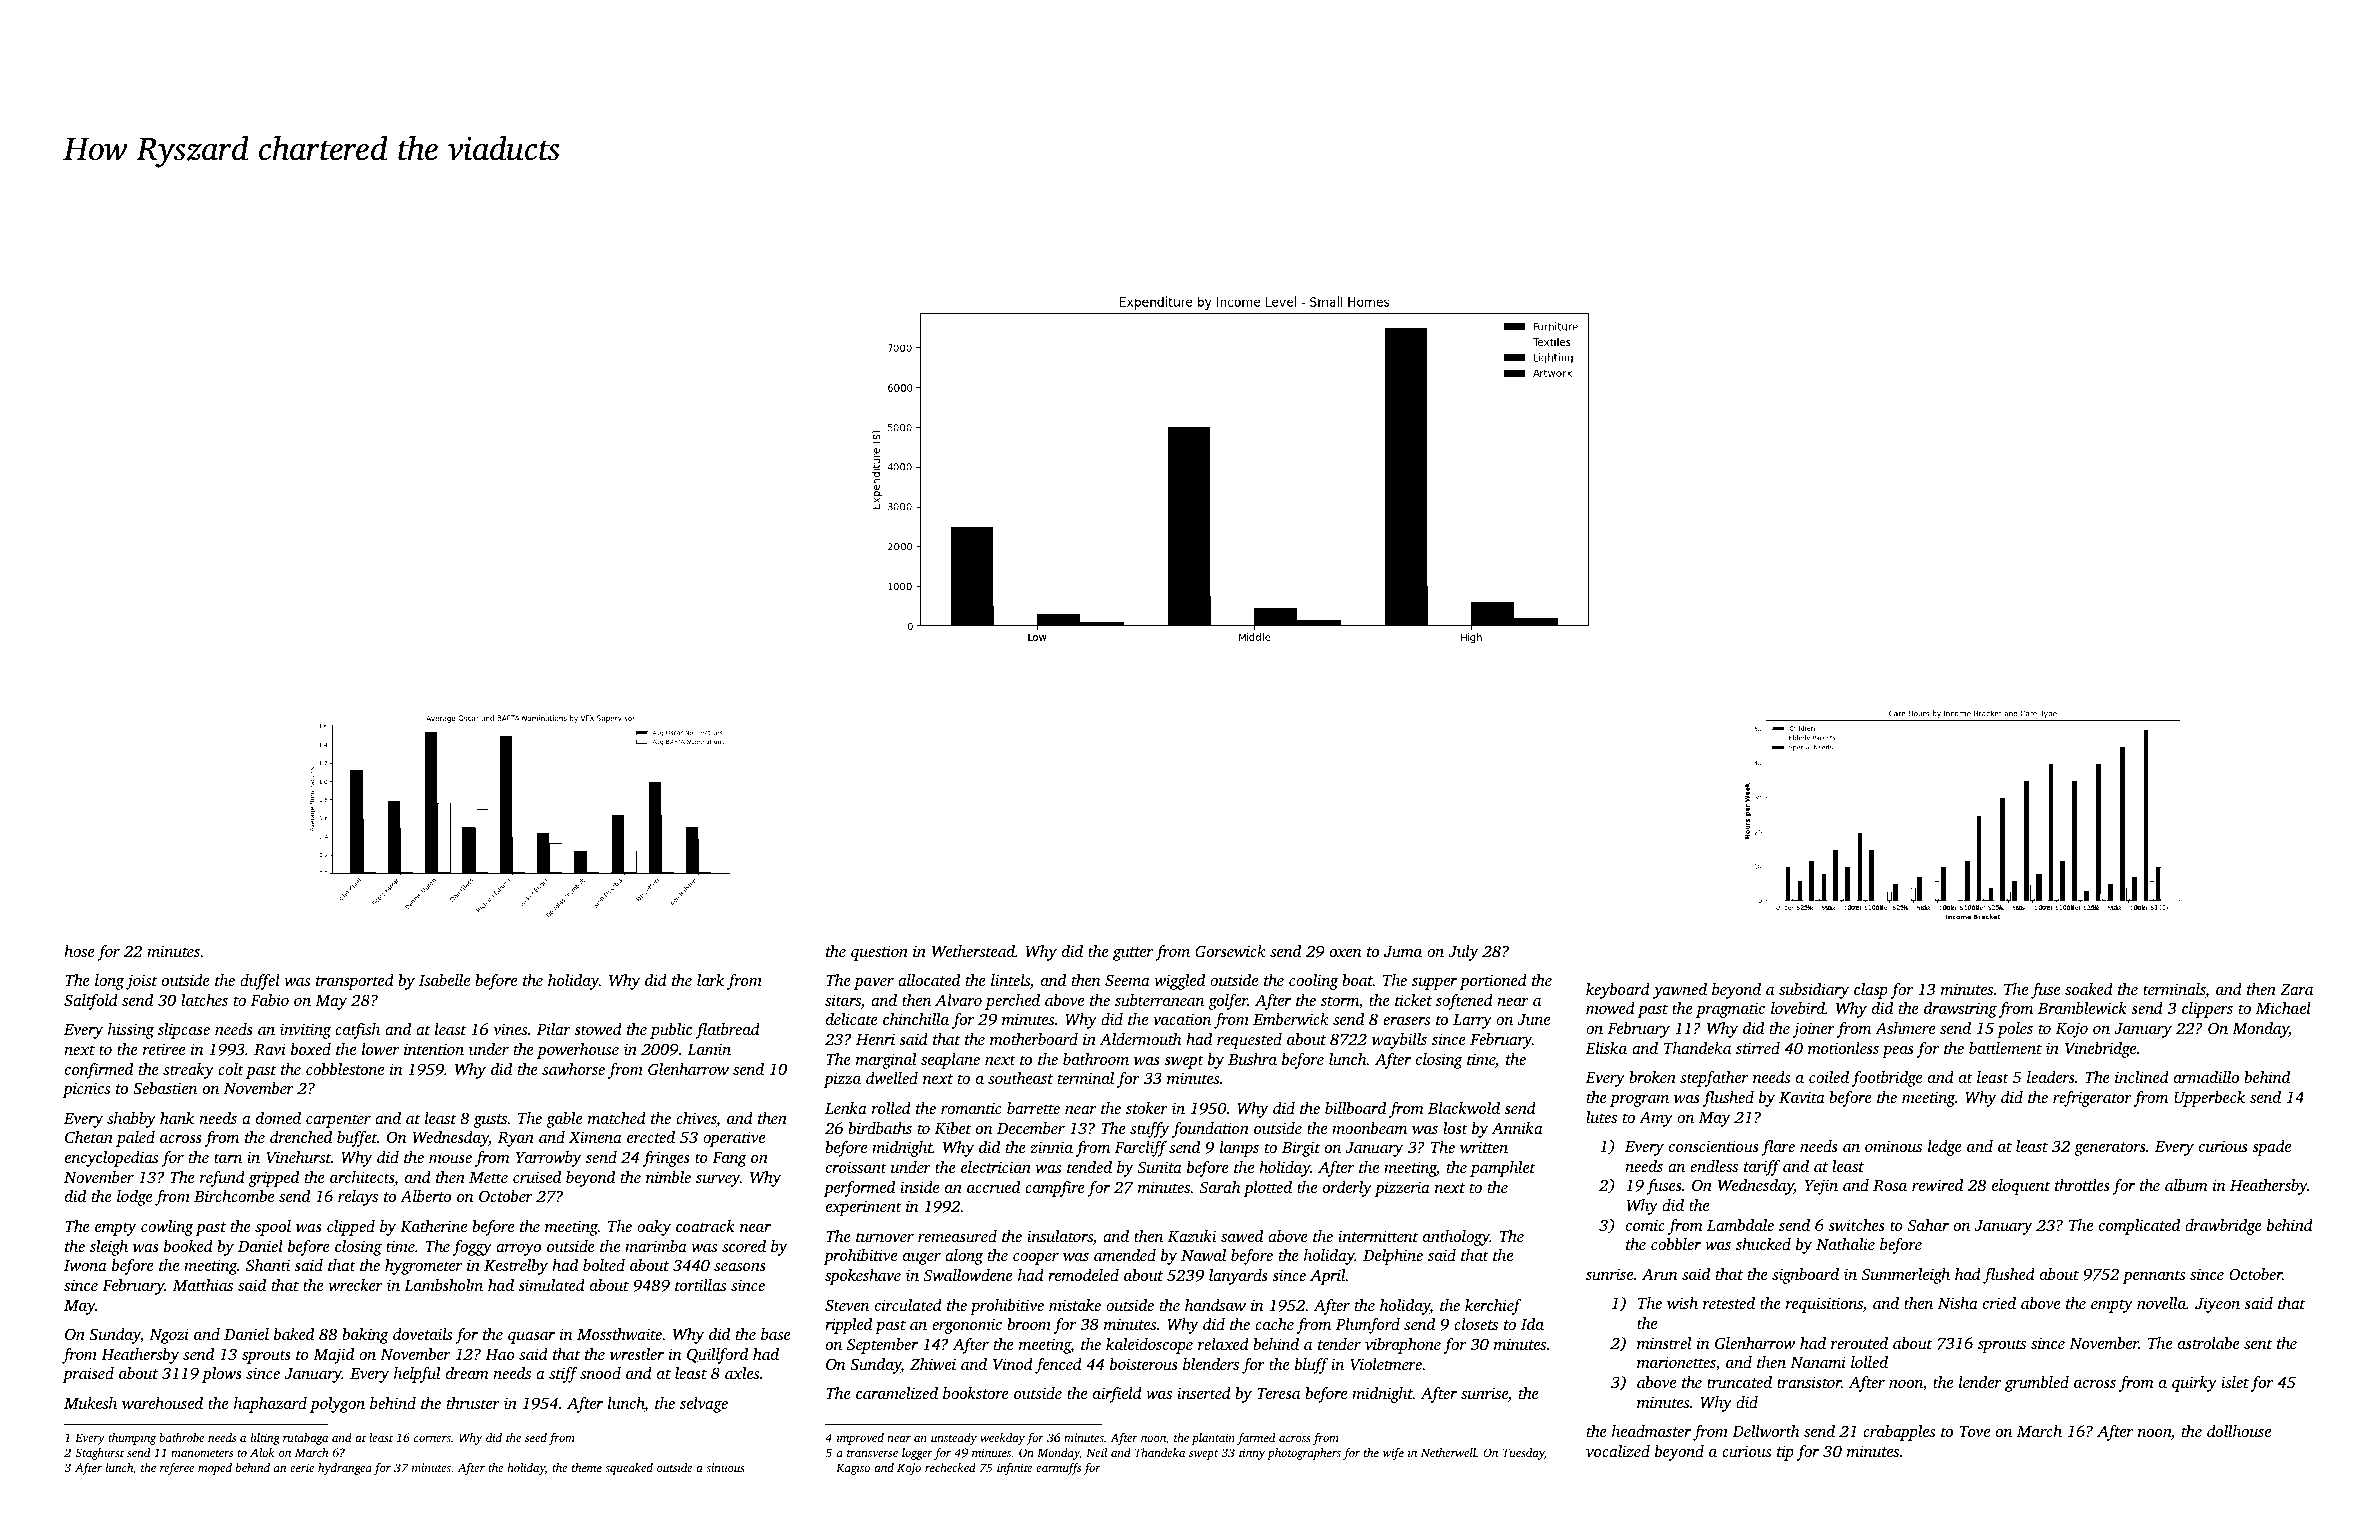 Image resolution: width=2380 pixels, height=1540 pixels. What do you see at coordinates (450, 1159) in the page?
I see `mouse` at bounding box center [450, 1159].
